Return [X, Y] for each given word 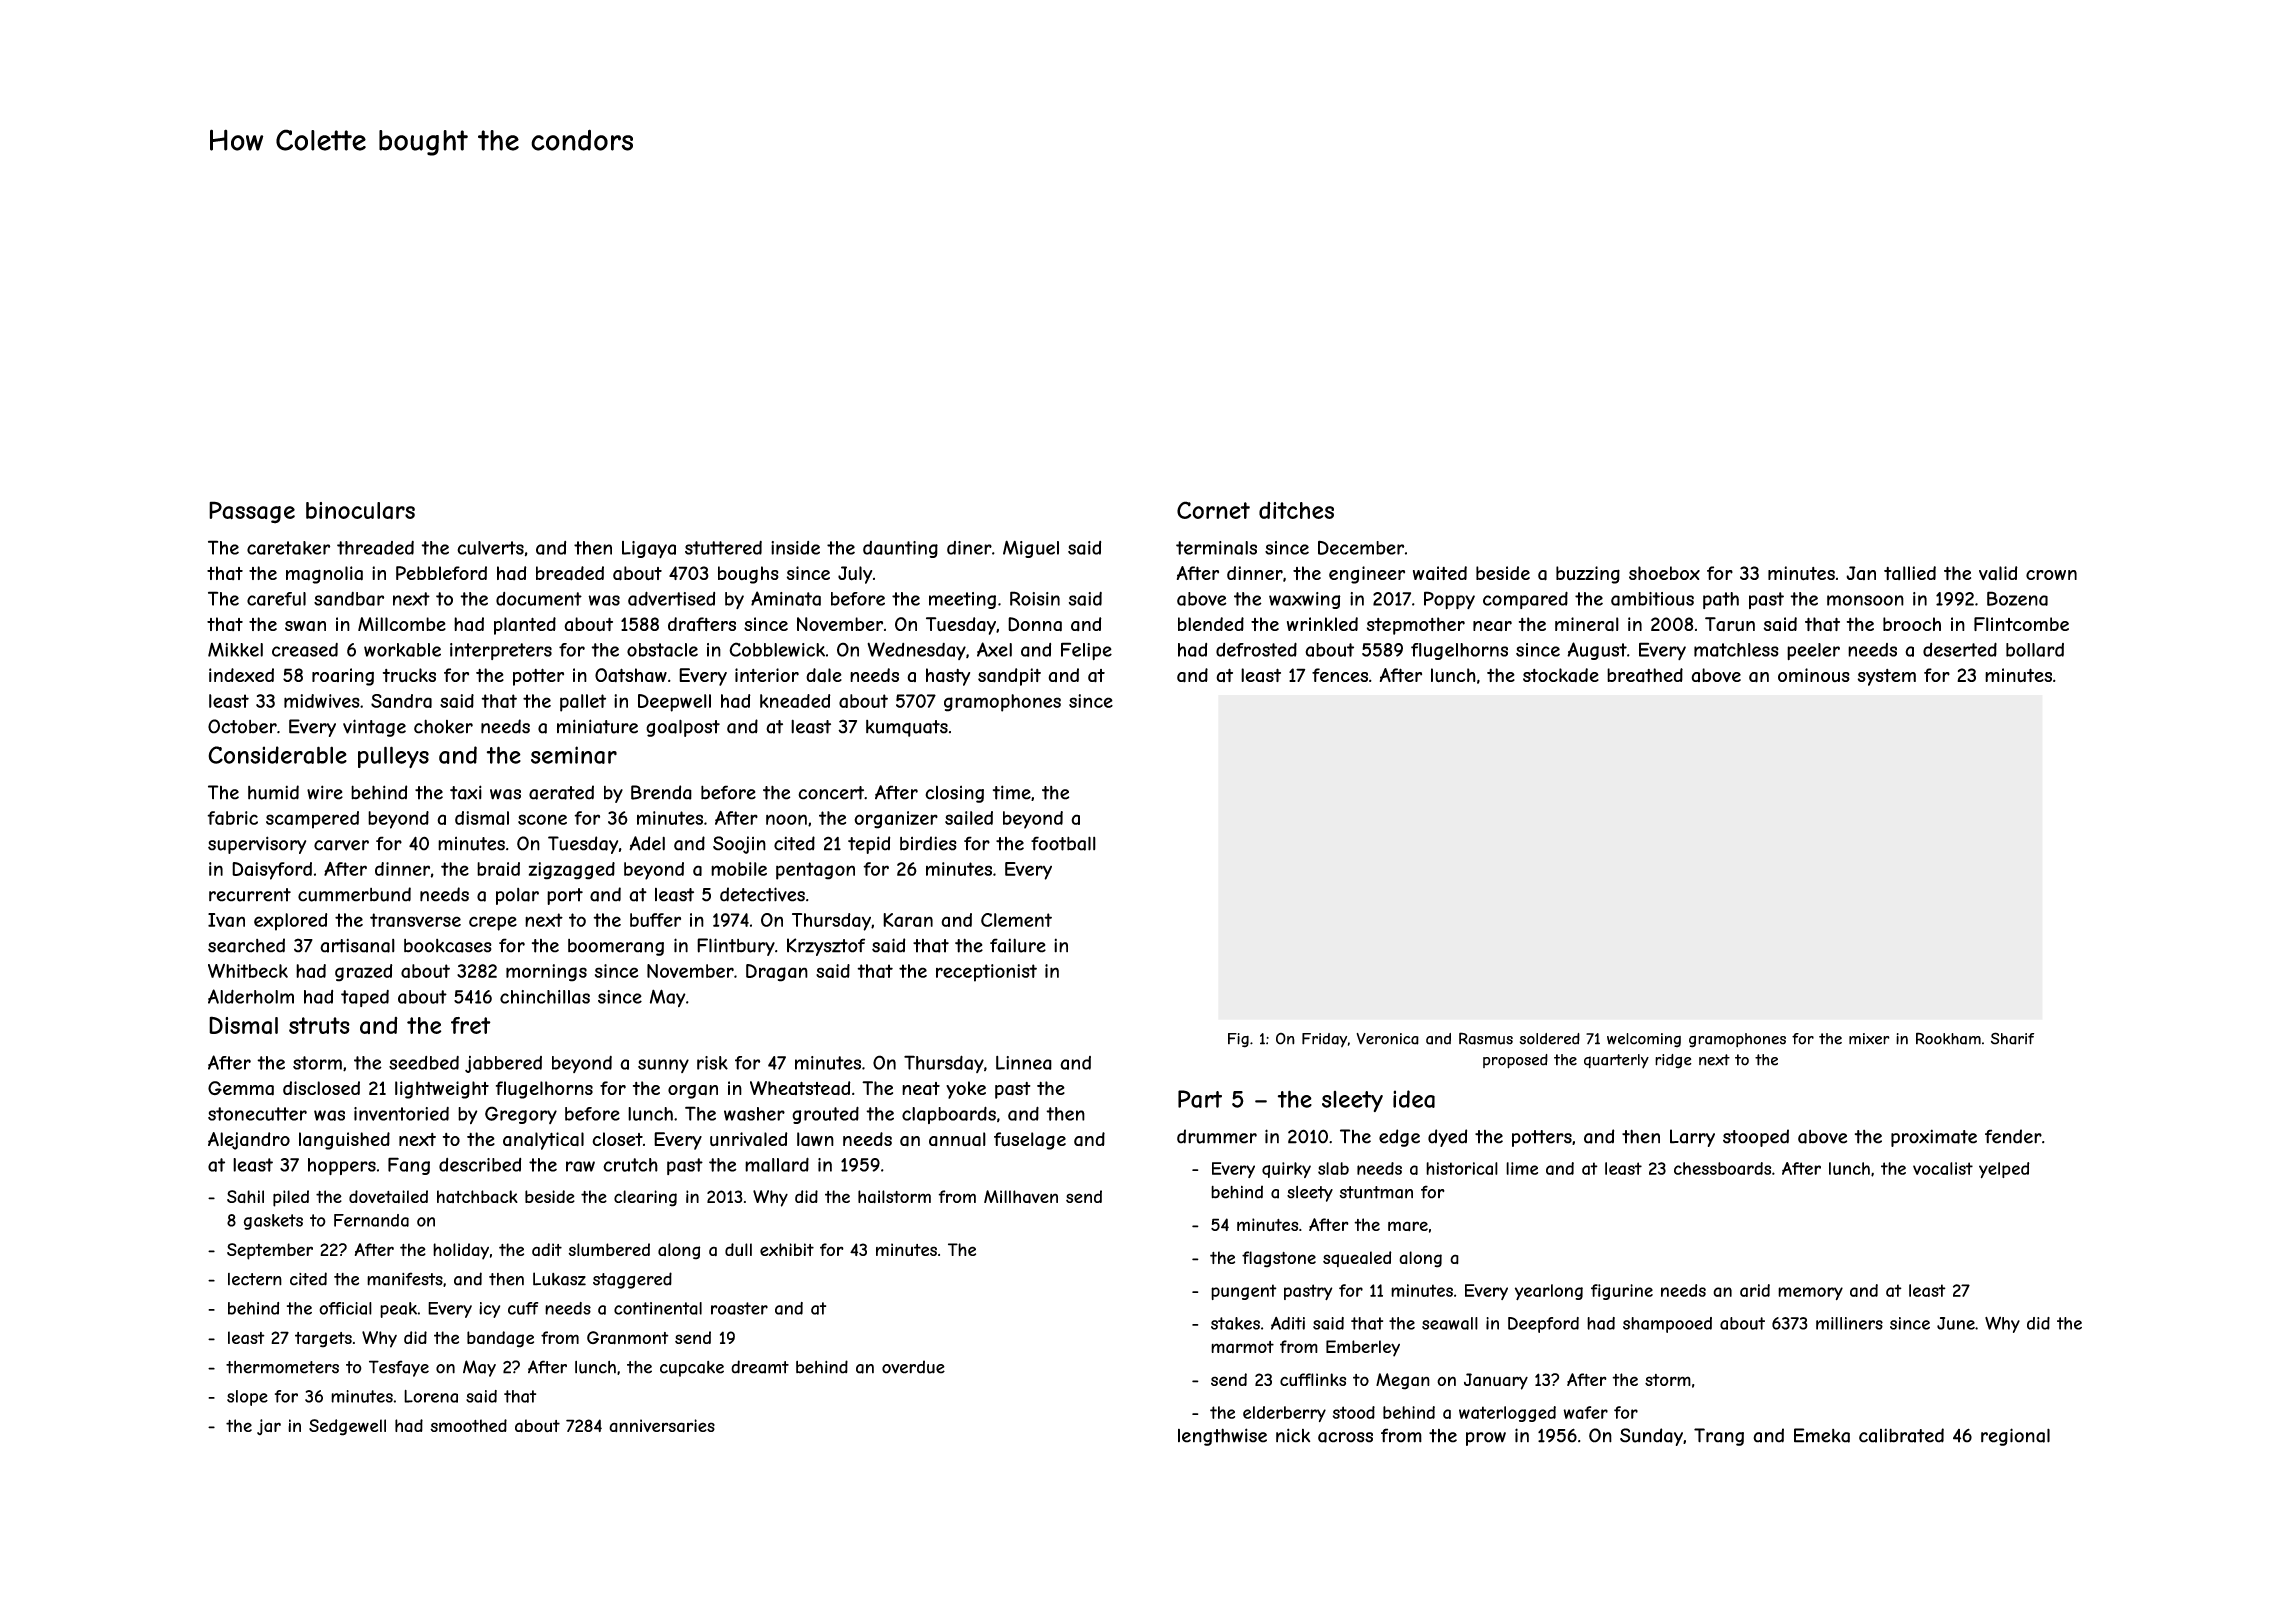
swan [305, 626]
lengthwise [1222, 1437]
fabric [232, 818]
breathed [1645, 675]
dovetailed [388, 1196]
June [1956, 1323]
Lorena [431, 1396]
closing [954, 794]
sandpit [1009, 677]
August [1597, 651]
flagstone [1279, 1259]
